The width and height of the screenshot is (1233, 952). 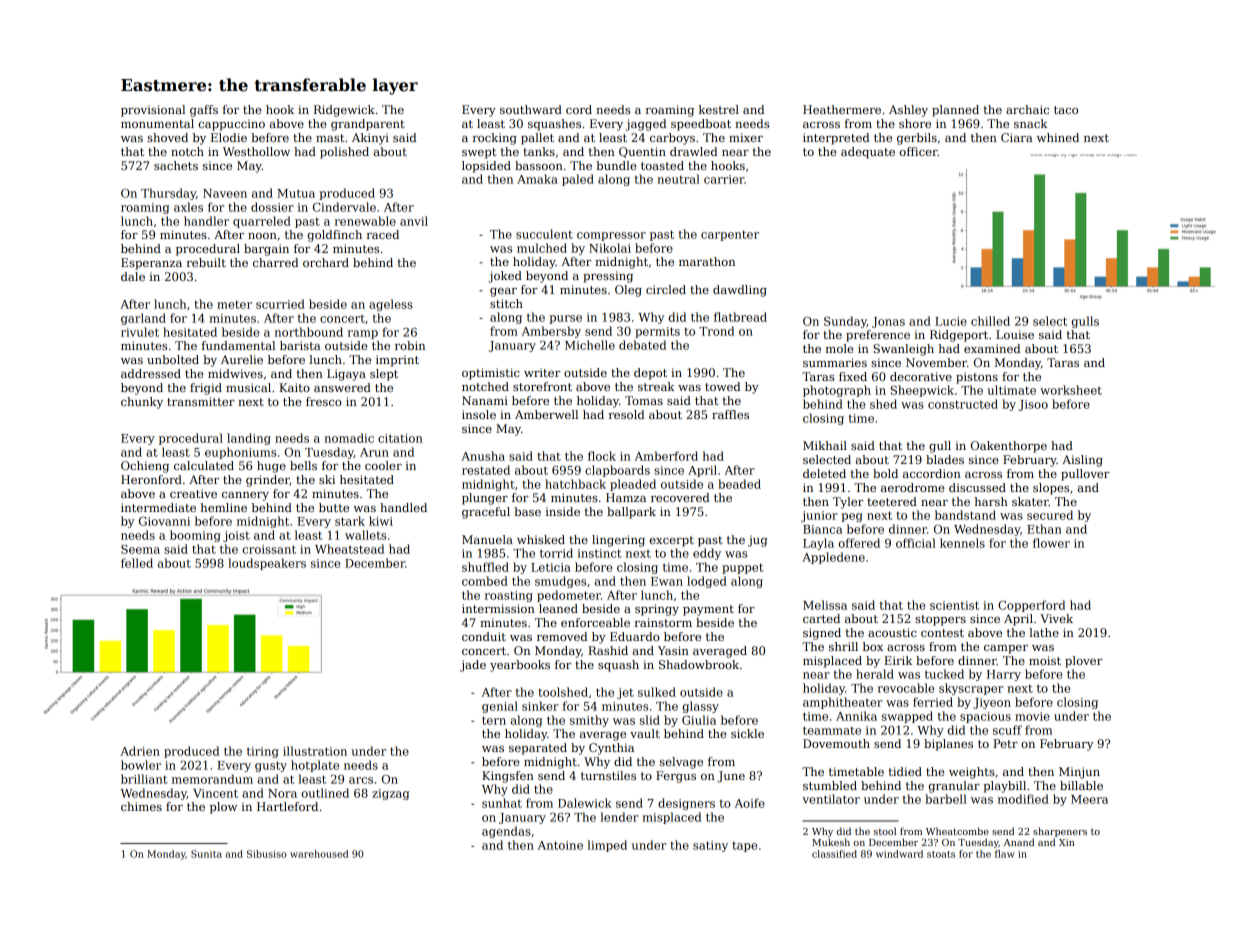 I want to click on Giulia, so click(x=699, y=720).
